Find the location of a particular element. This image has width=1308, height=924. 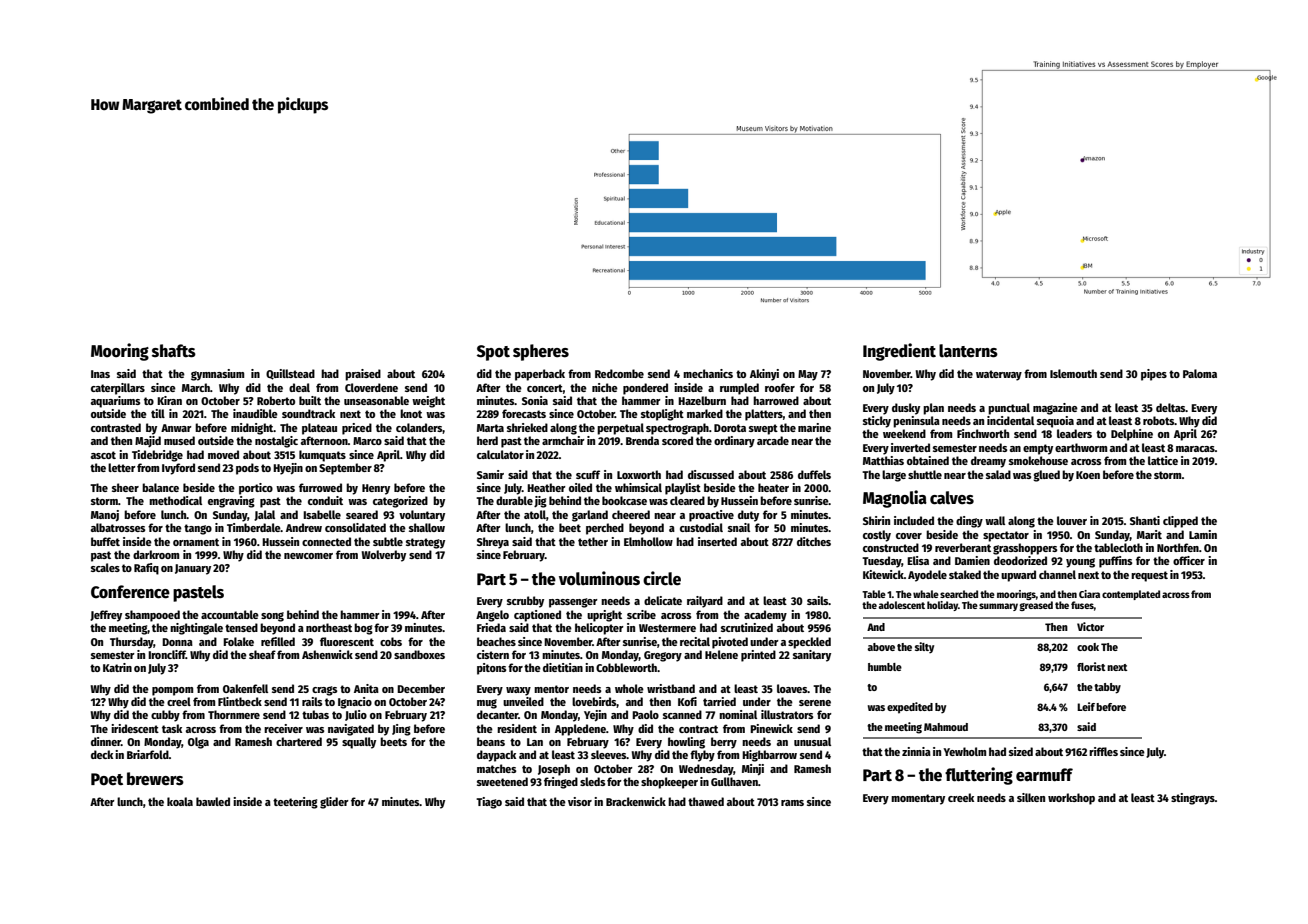

tarried is located at coordinates (719, 701).
